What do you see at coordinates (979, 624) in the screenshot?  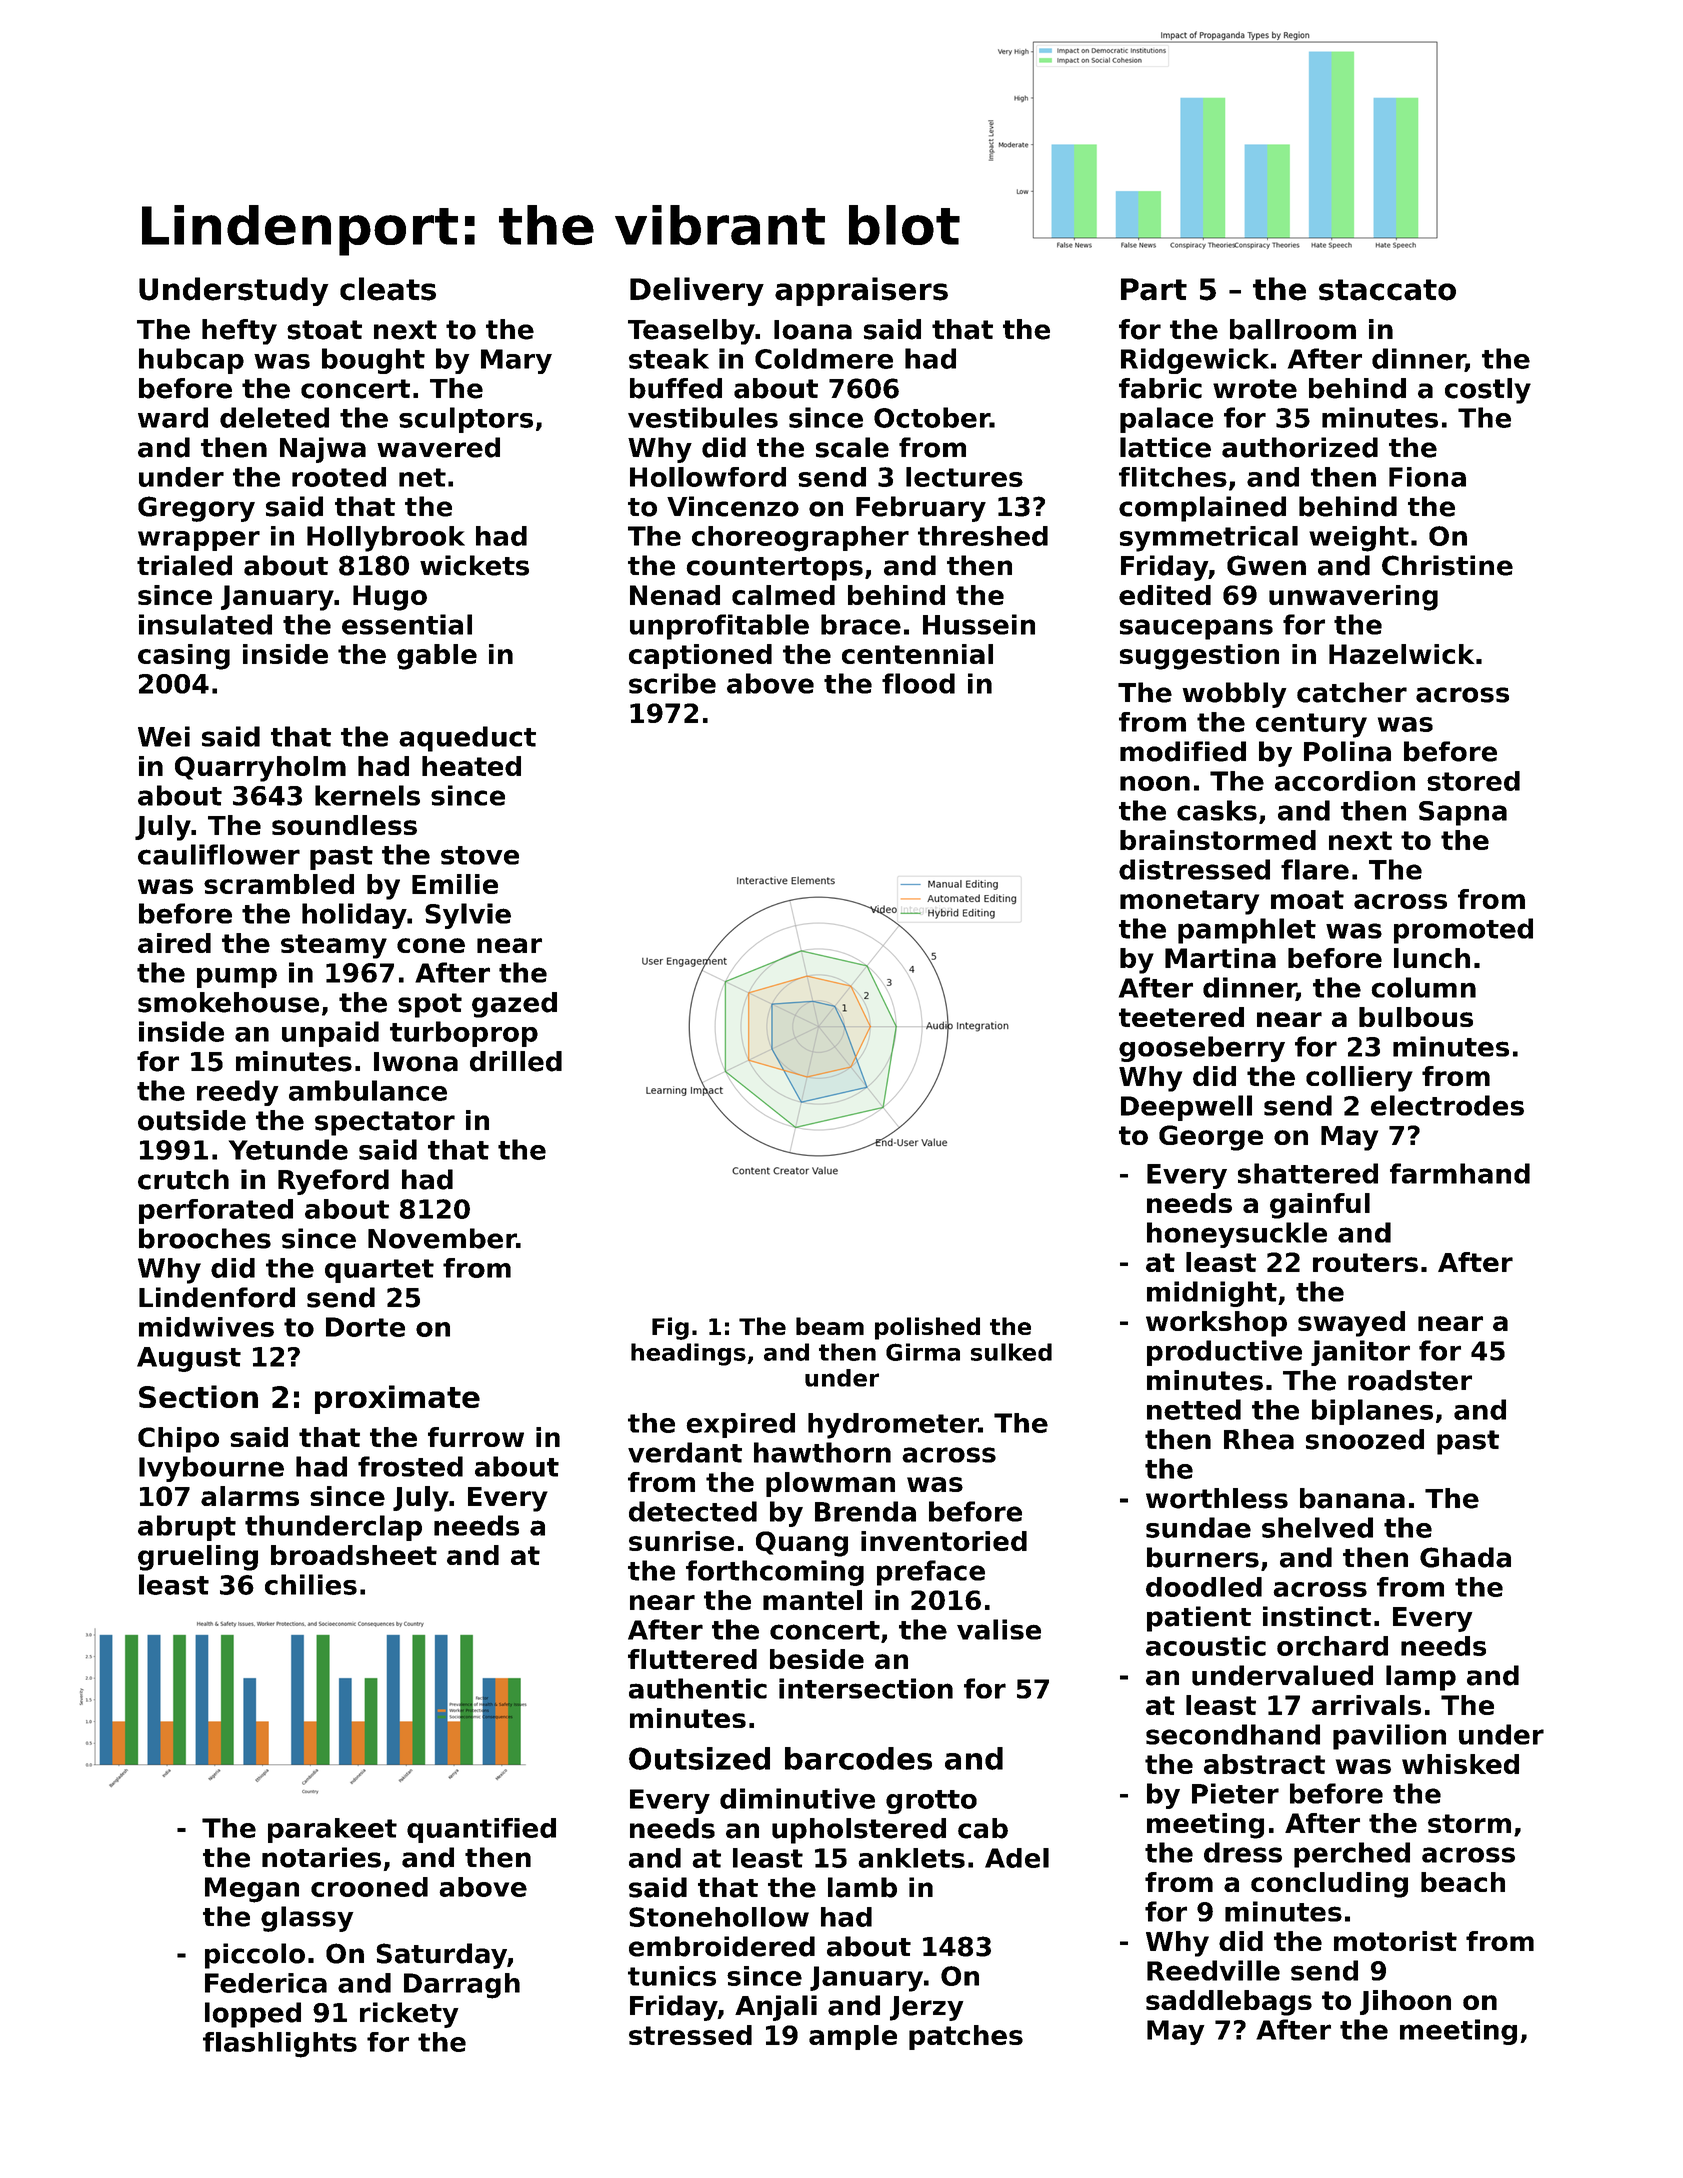 I see `Hussein` at bounding box center [979, 624].
